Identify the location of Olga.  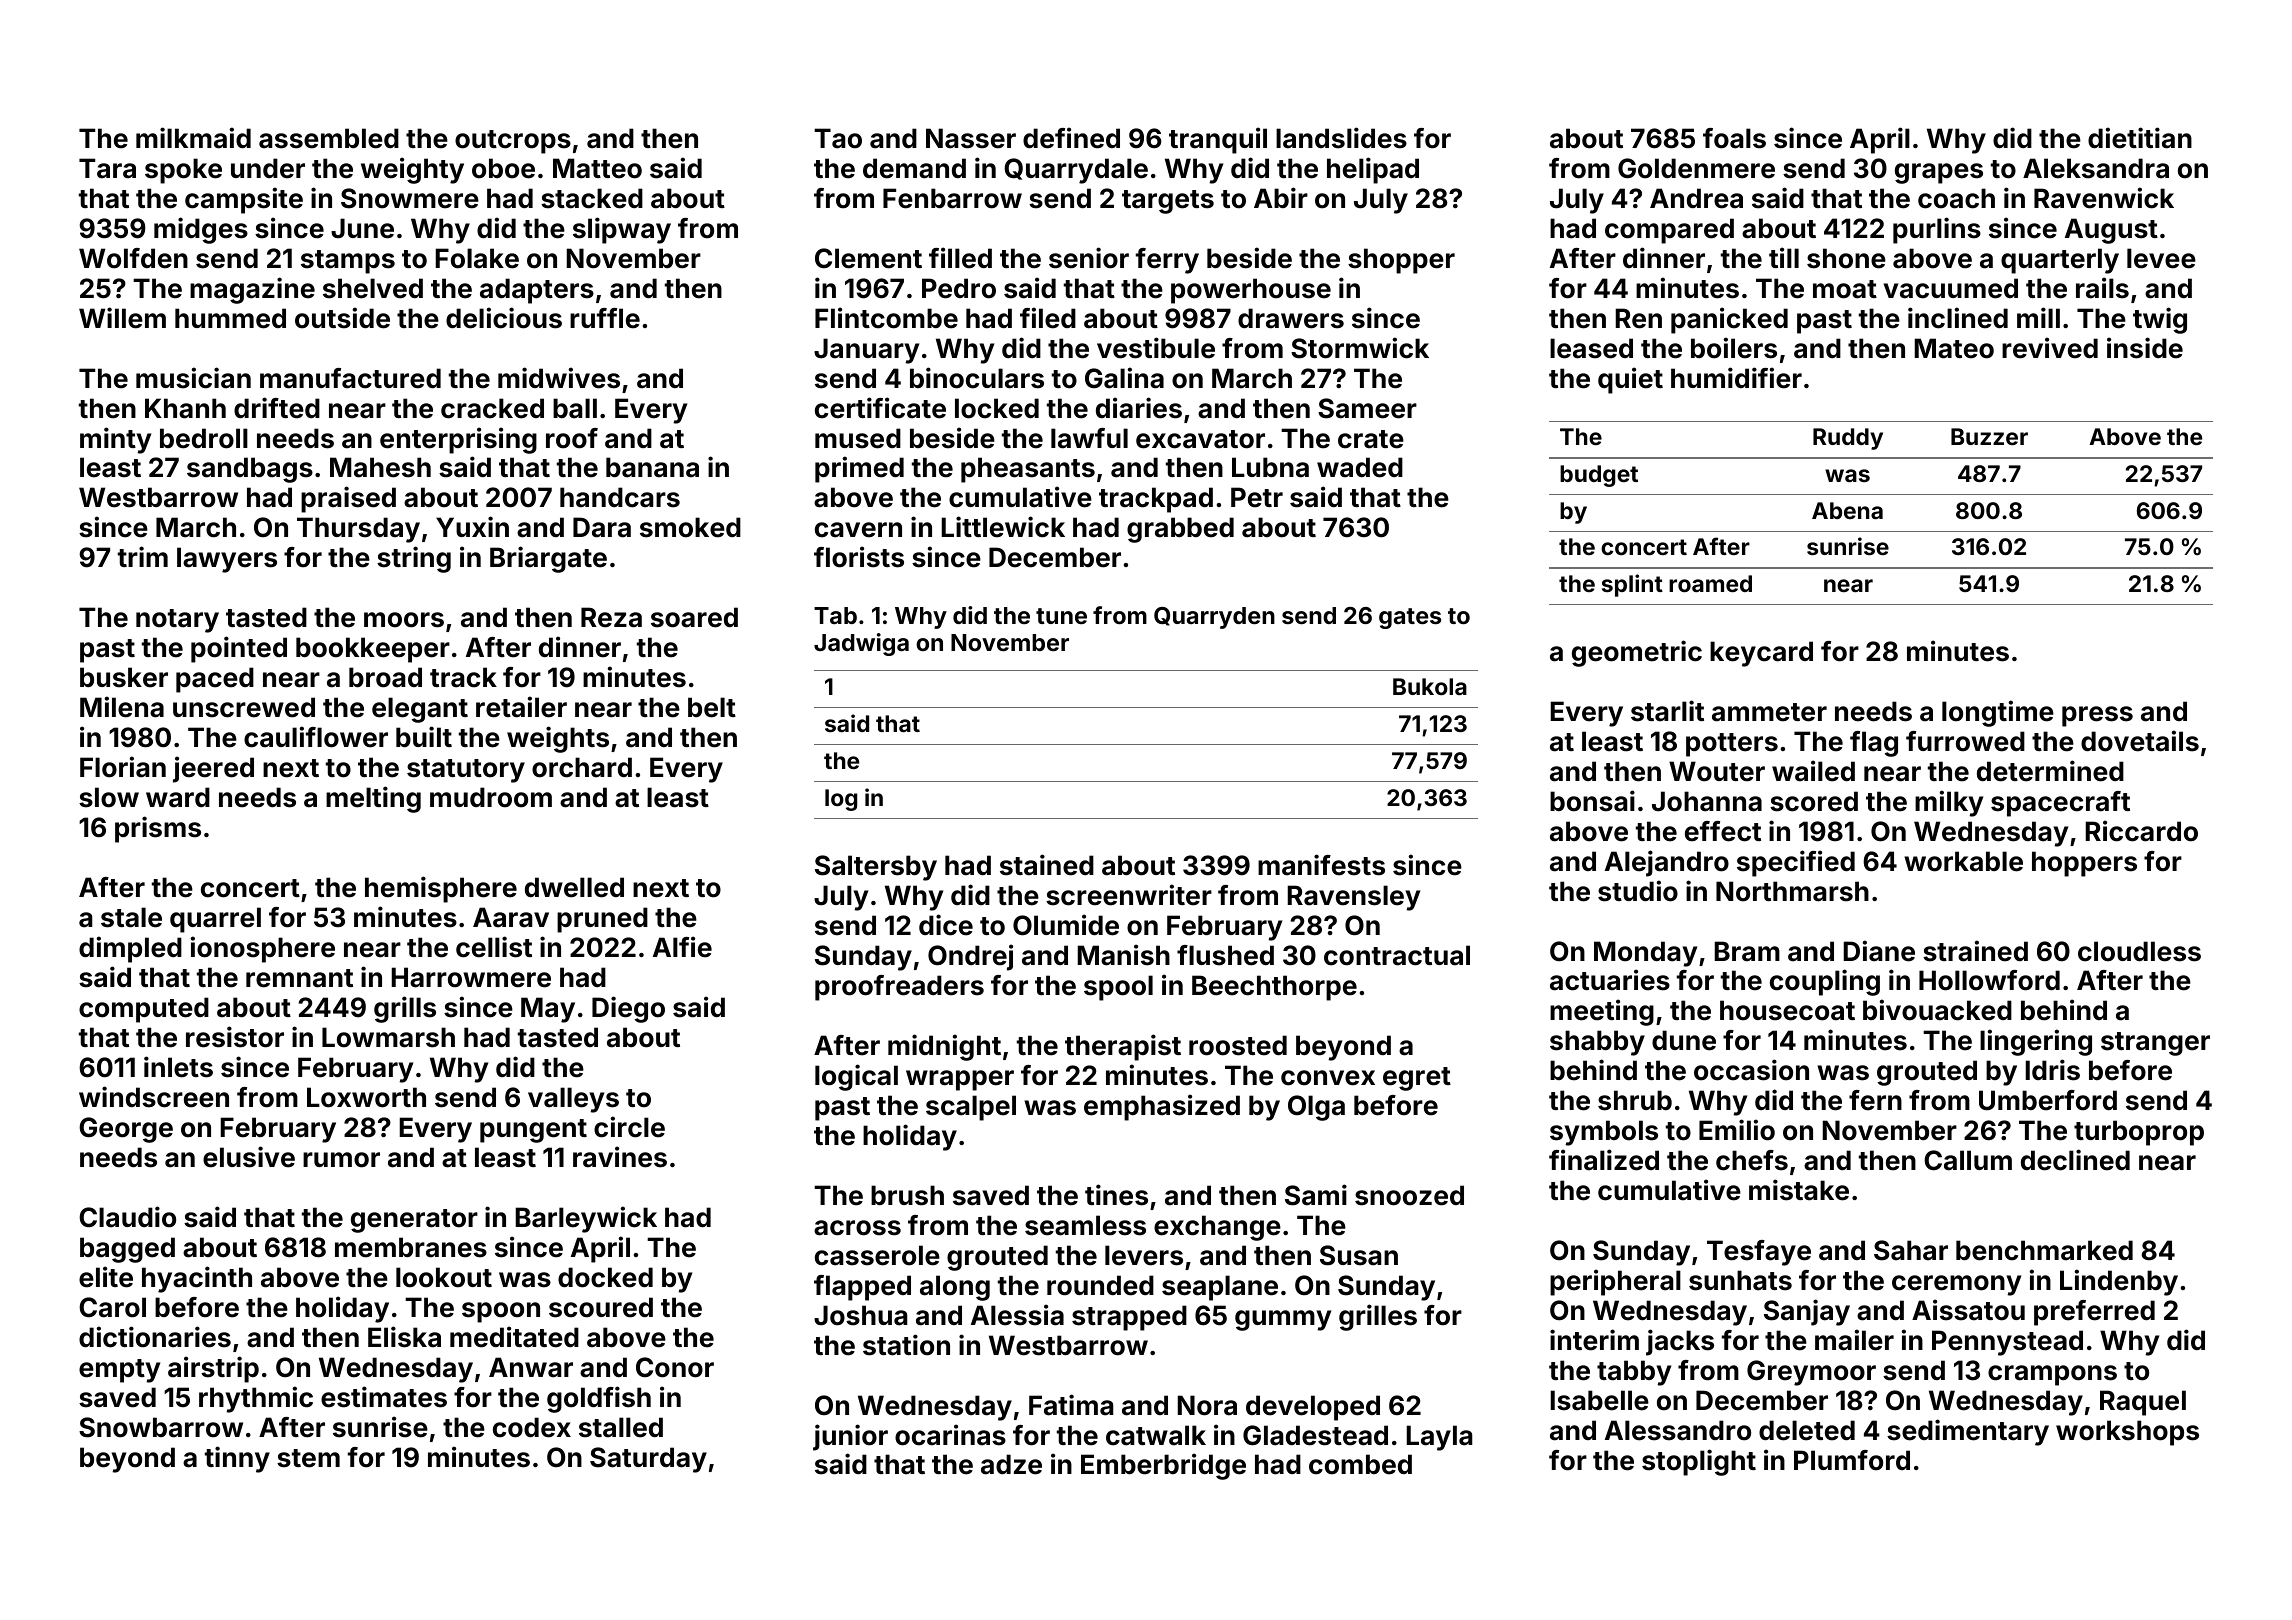
(1316, 1108).
